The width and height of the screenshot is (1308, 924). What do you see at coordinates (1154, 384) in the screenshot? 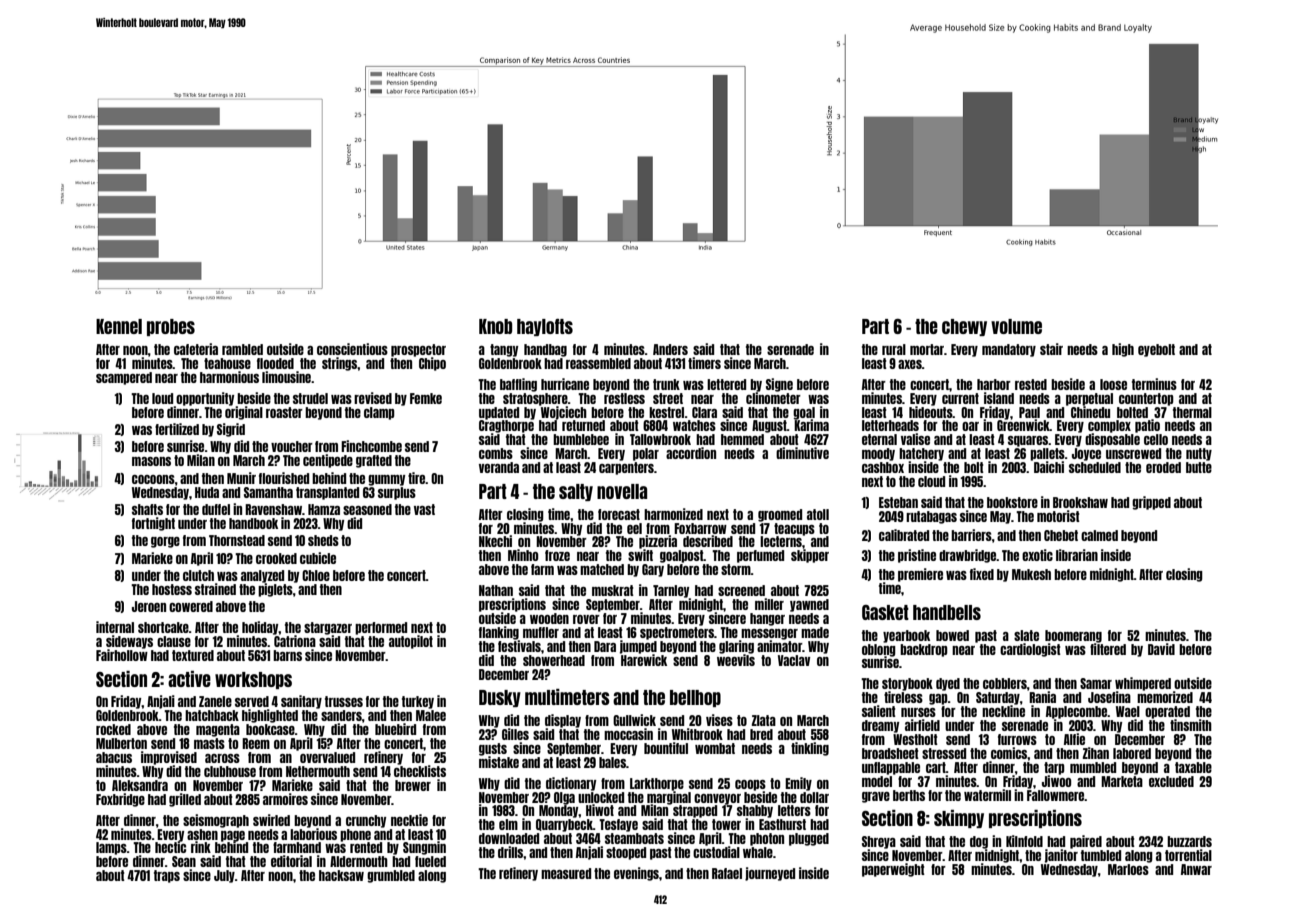
I see `terminus` at bounding box center [1154, 384].
